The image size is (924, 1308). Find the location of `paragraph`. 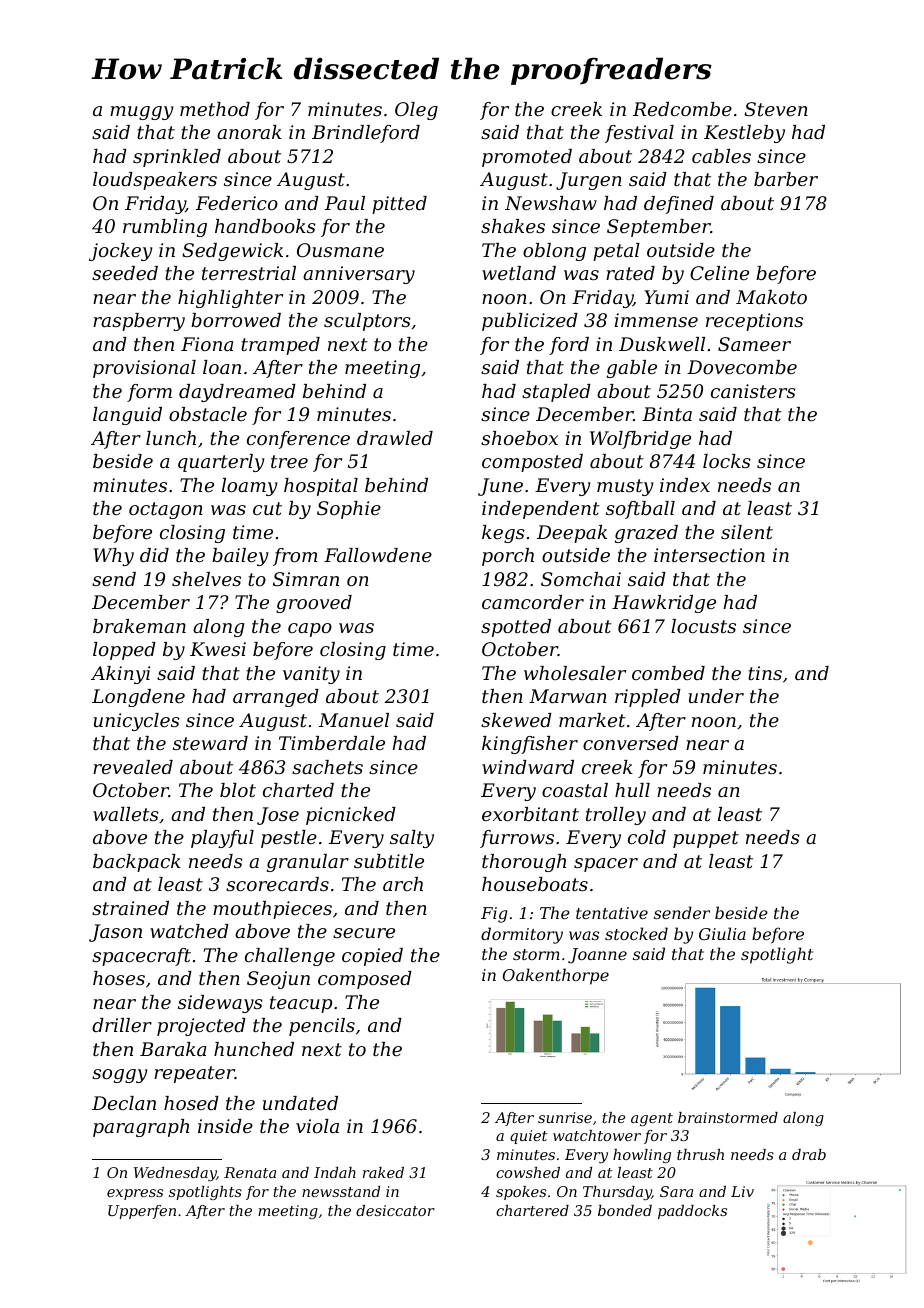

paragraph is located at coordinates (141, 1128).
